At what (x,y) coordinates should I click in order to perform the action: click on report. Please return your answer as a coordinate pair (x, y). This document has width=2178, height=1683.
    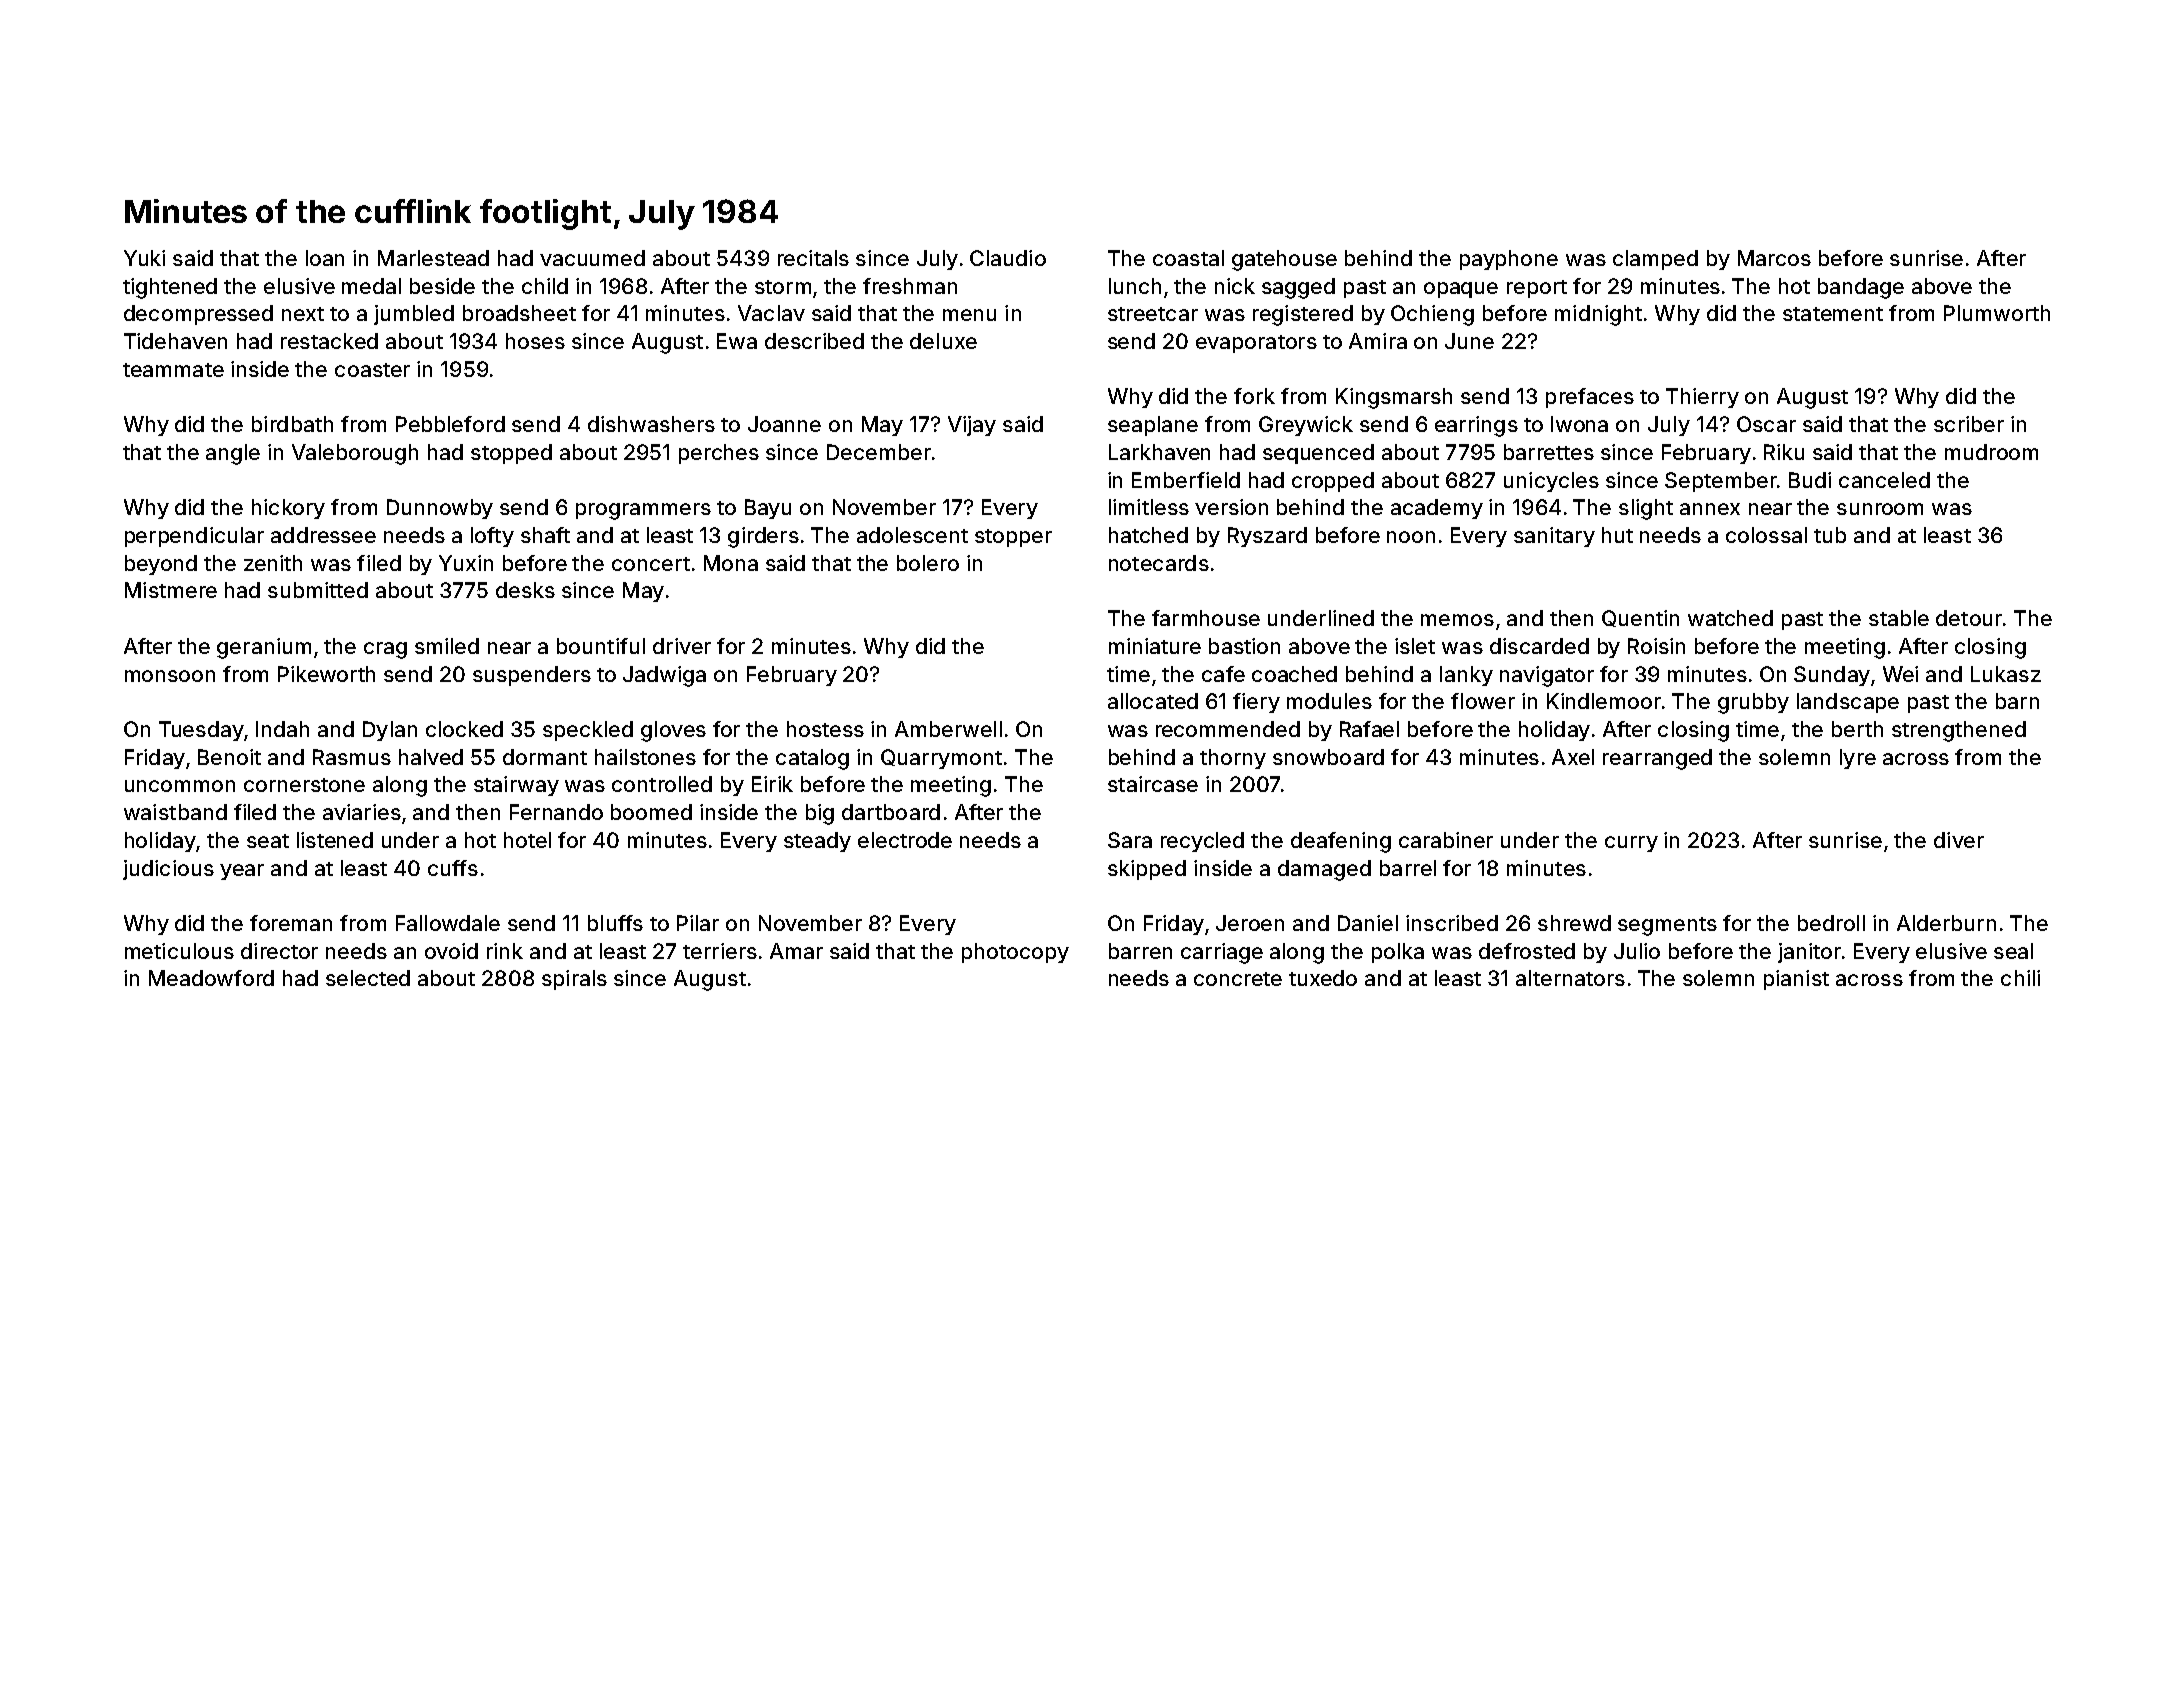
    Looking at the image, I should click on (1537, 289).
